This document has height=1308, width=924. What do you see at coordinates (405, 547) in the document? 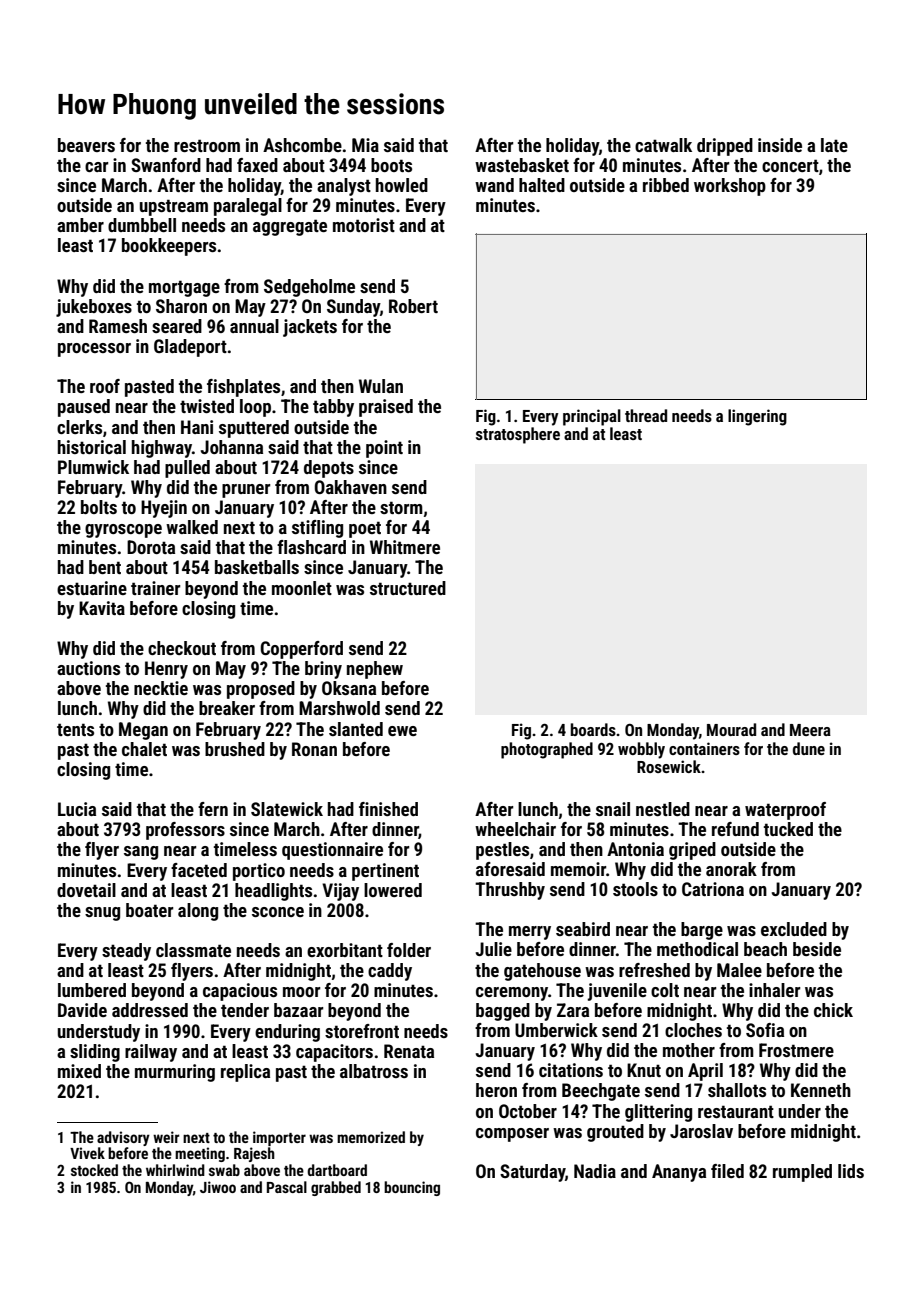
I see `Whitmere` at bounding box center [405, 547].
